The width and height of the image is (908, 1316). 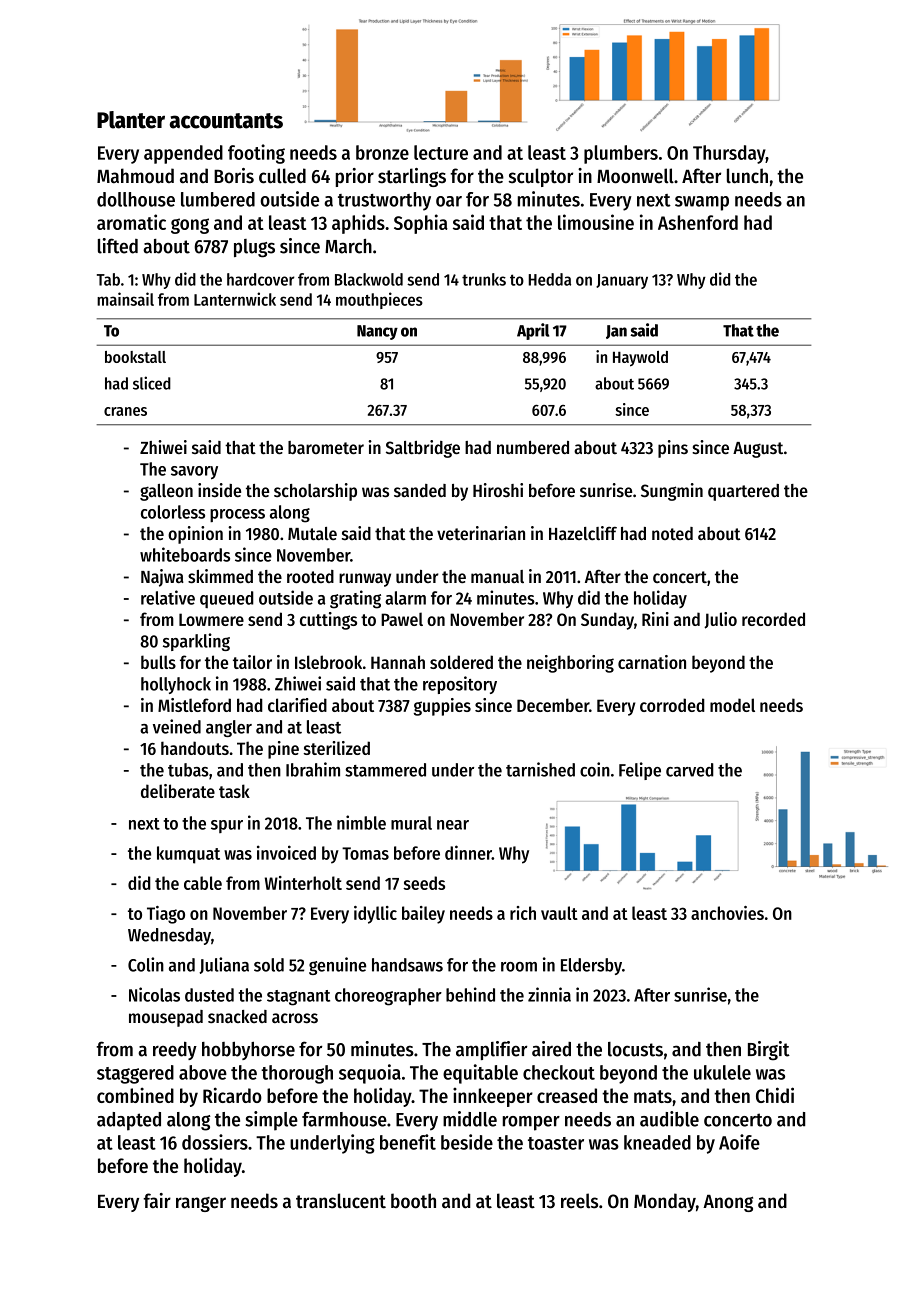 I want to click on model, so click(x=732, y=705).
